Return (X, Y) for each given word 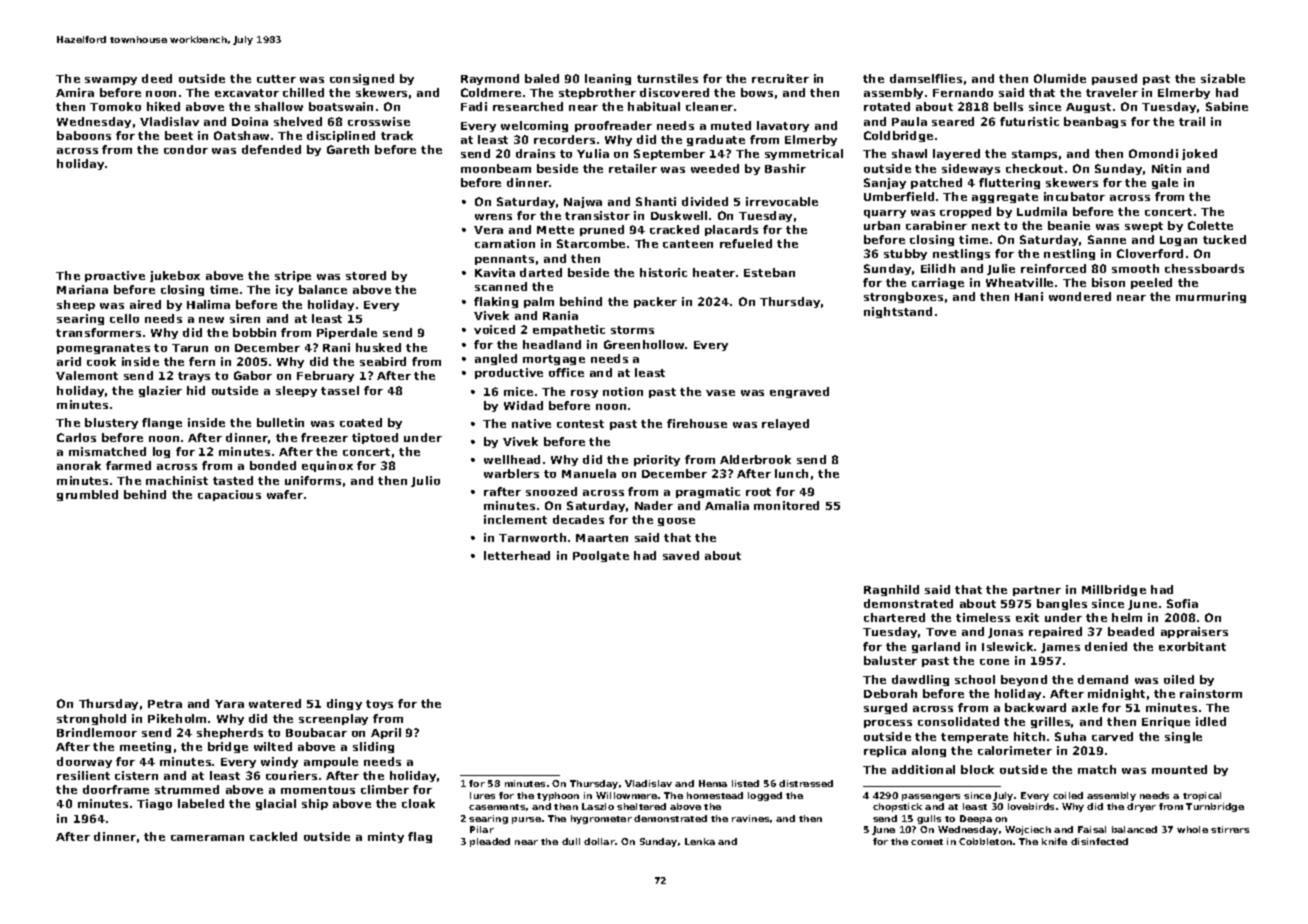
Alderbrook (755, 459)
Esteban (769, 272)
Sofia (1182, 603)
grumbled (87, 495)
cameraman (207, 838)
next (986, 226)
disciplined (341, 136)
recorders (564, 139)
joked (1199, 154)
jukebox (175, 276)
